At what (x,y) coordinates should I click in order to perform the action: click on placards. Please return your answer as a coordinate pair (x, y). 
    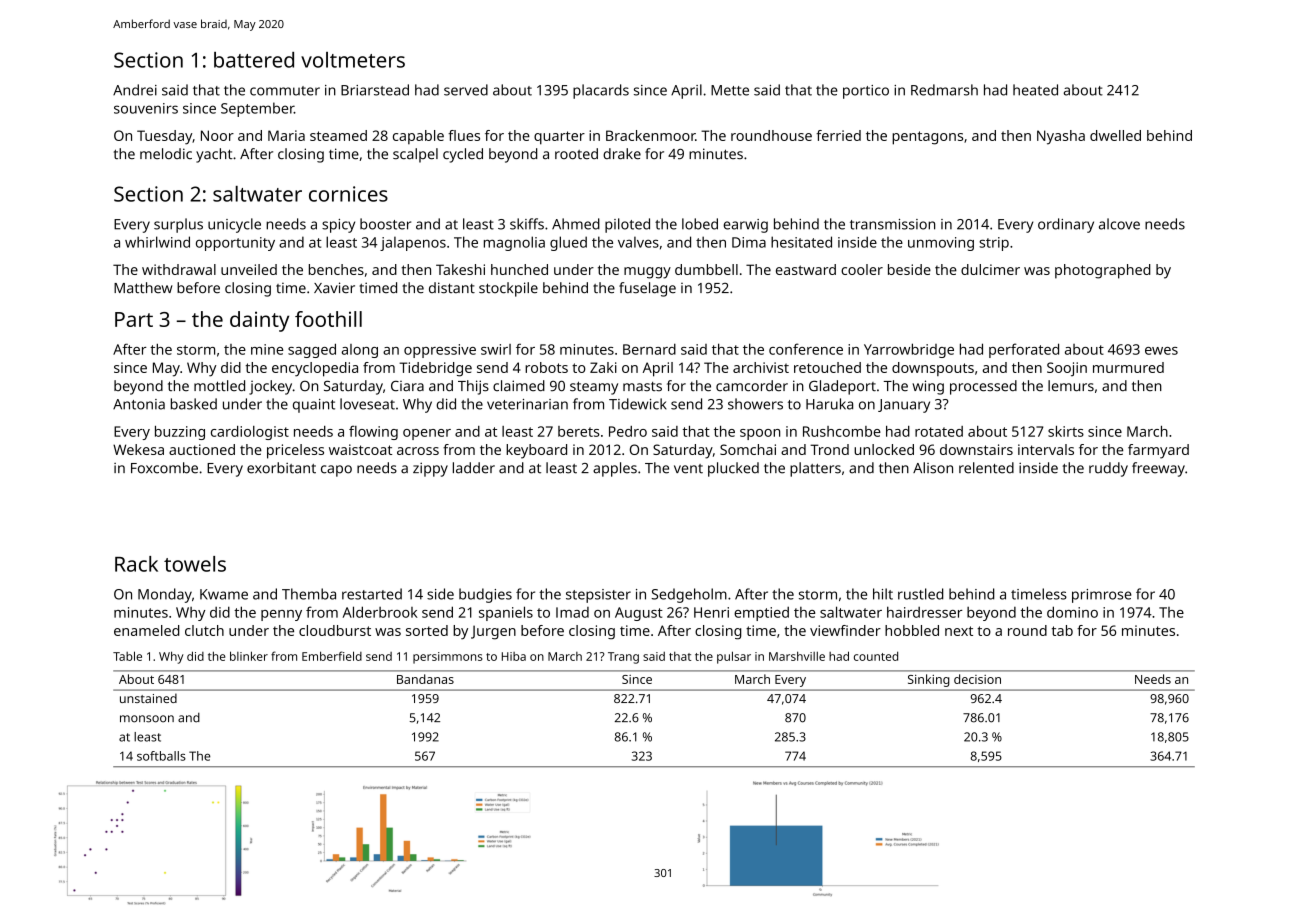
    Looking at the image, I should click on (601, 91).
